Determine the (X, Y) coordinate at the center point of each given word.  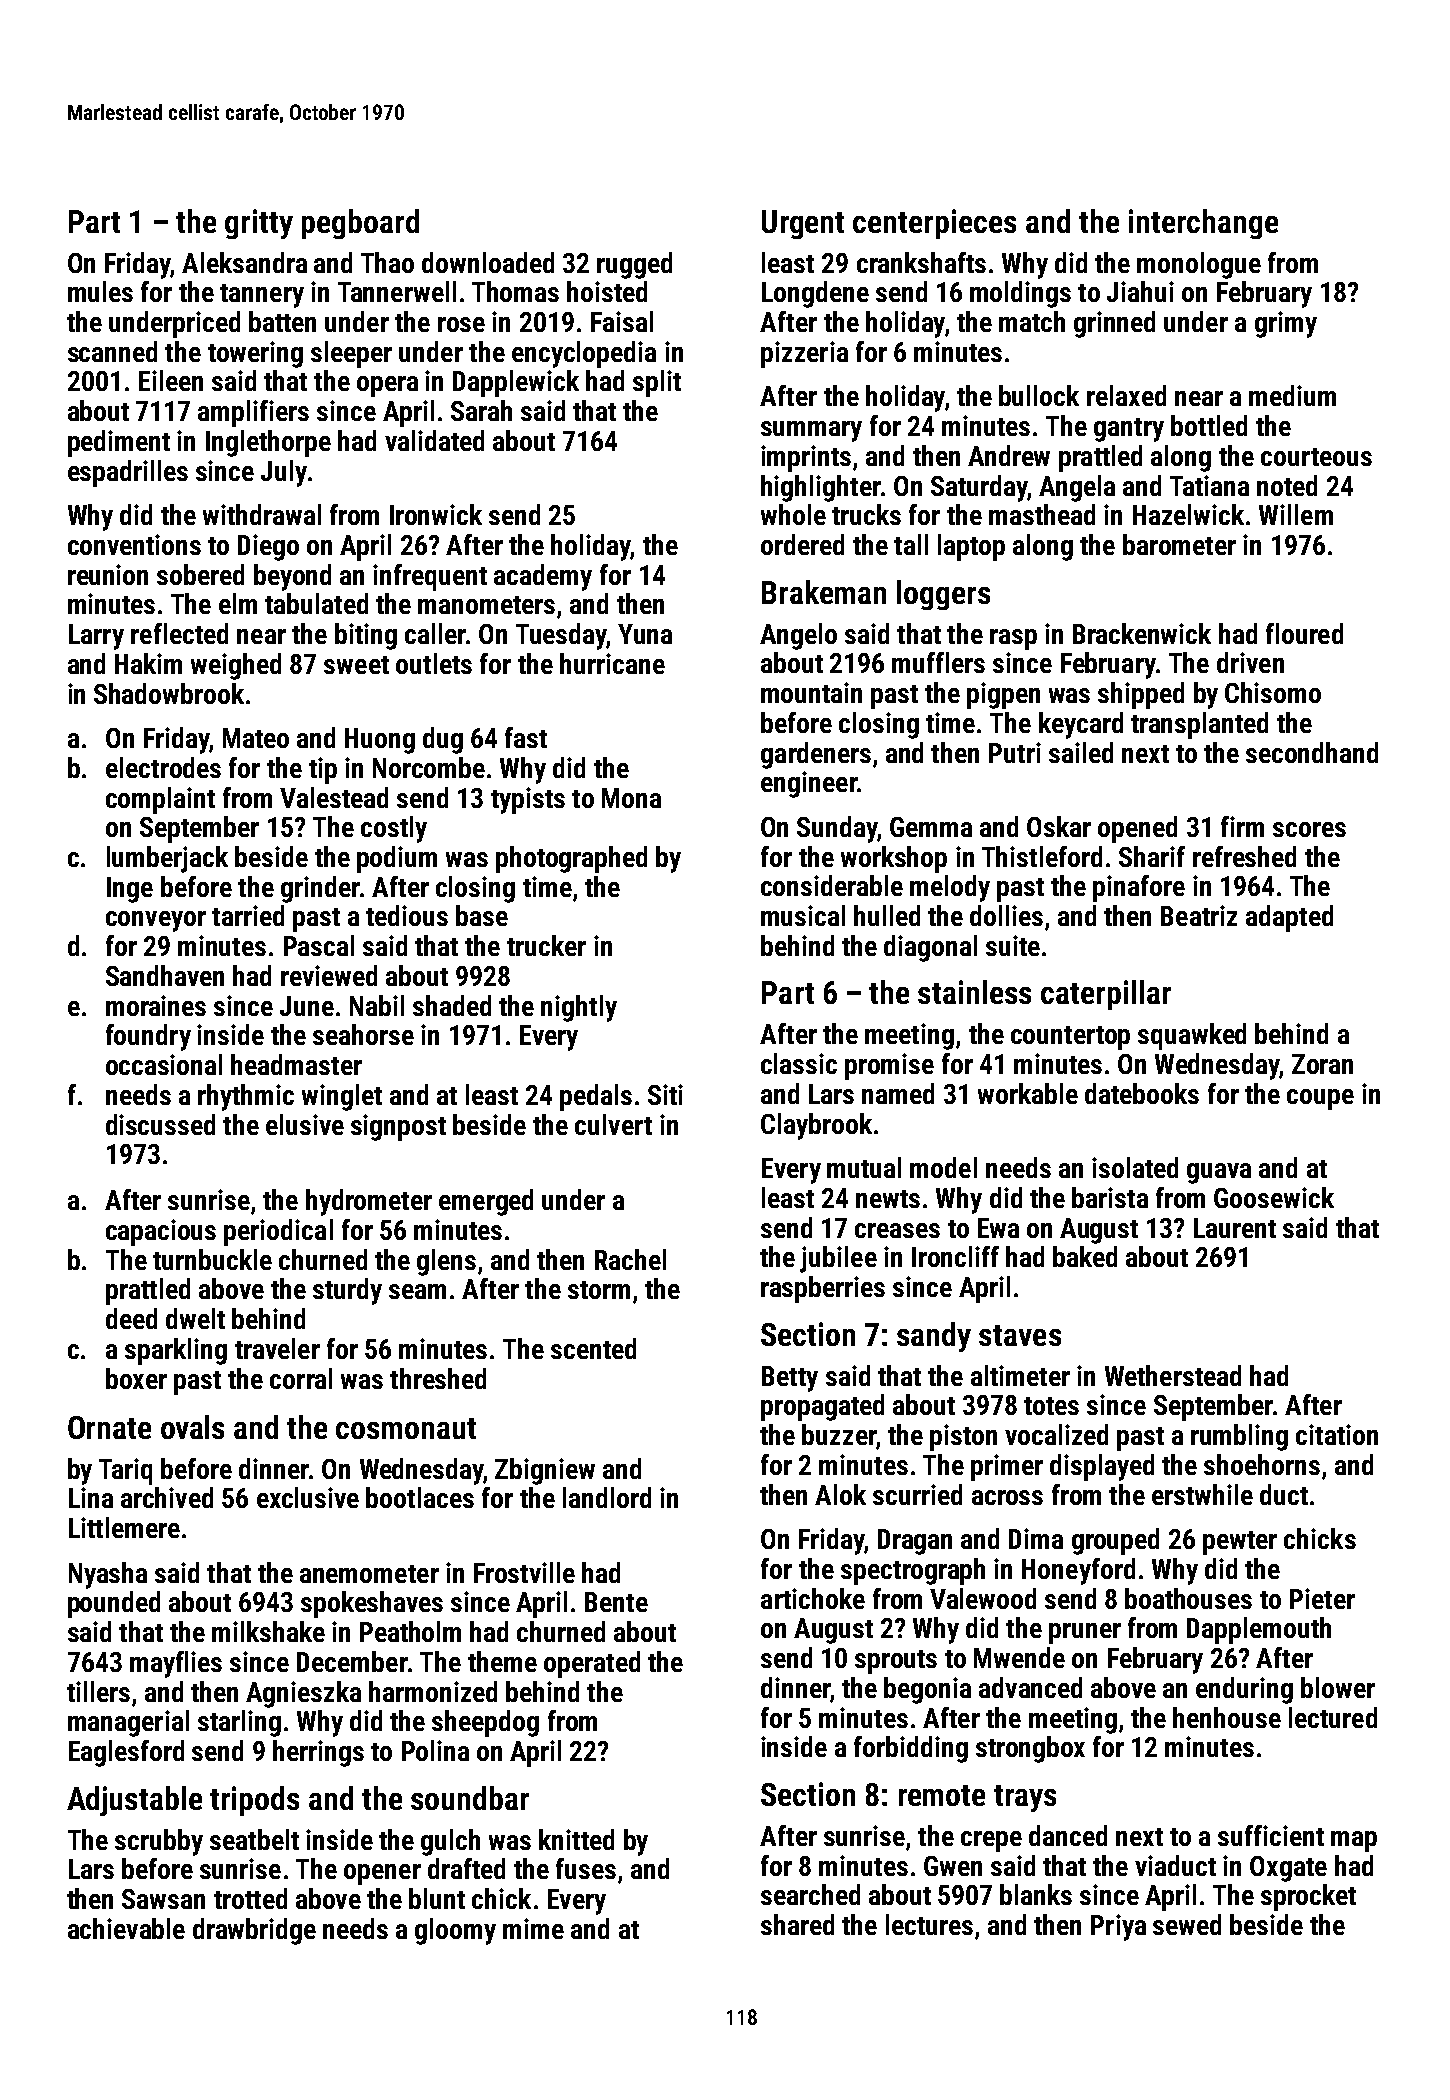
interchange (1203, 224)
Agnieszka (303, 1694)
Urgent (803, 224)
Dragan (915, 1542)
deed (131, 1318)
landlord (607, 1497)
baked (1085, 1256)
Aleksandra (244, 262)
